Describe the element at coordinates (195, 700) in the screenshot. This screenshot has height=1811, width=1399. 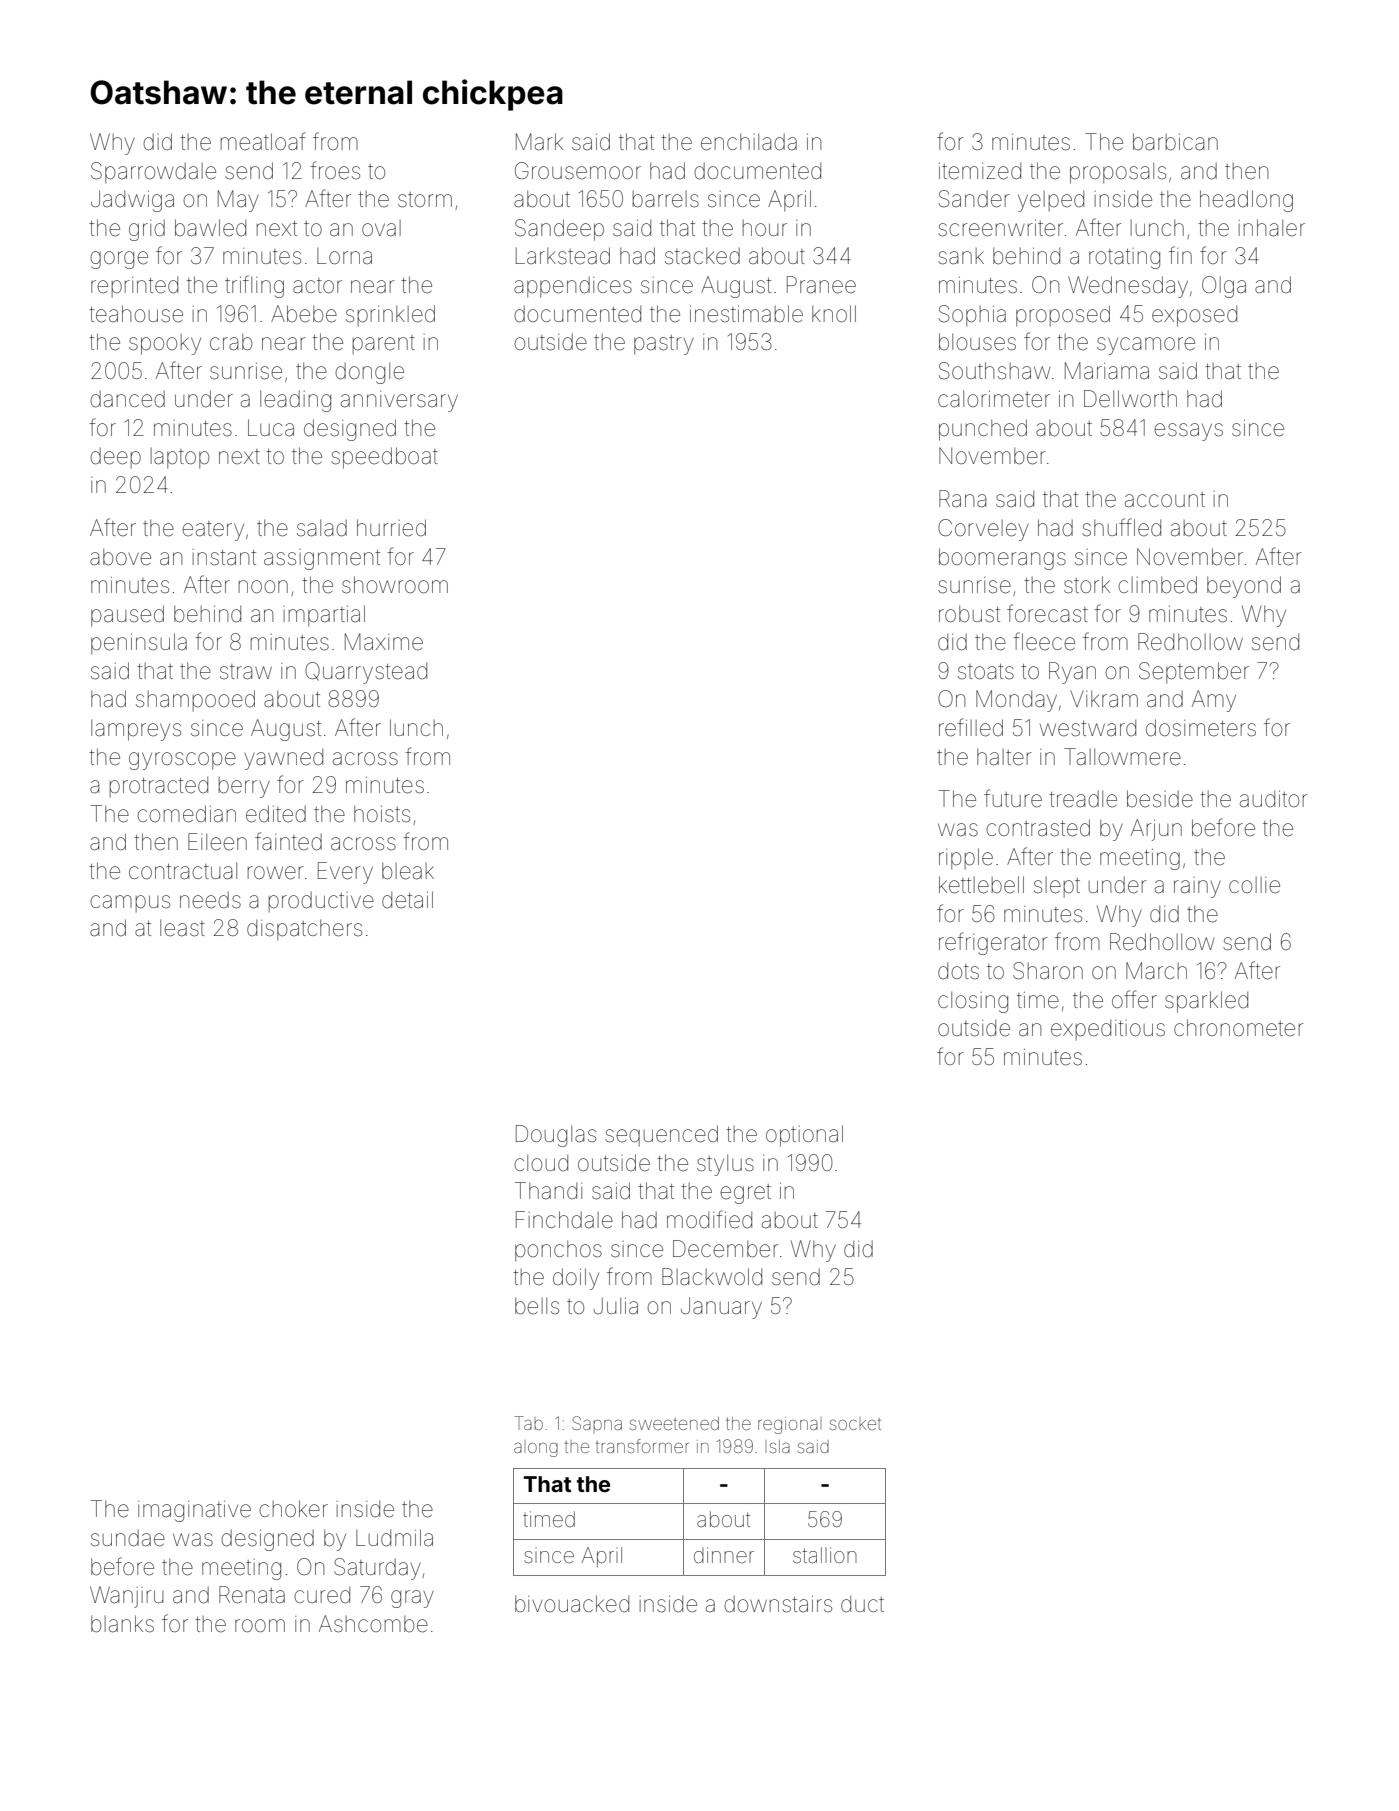
I see `shampooed` at that location.
